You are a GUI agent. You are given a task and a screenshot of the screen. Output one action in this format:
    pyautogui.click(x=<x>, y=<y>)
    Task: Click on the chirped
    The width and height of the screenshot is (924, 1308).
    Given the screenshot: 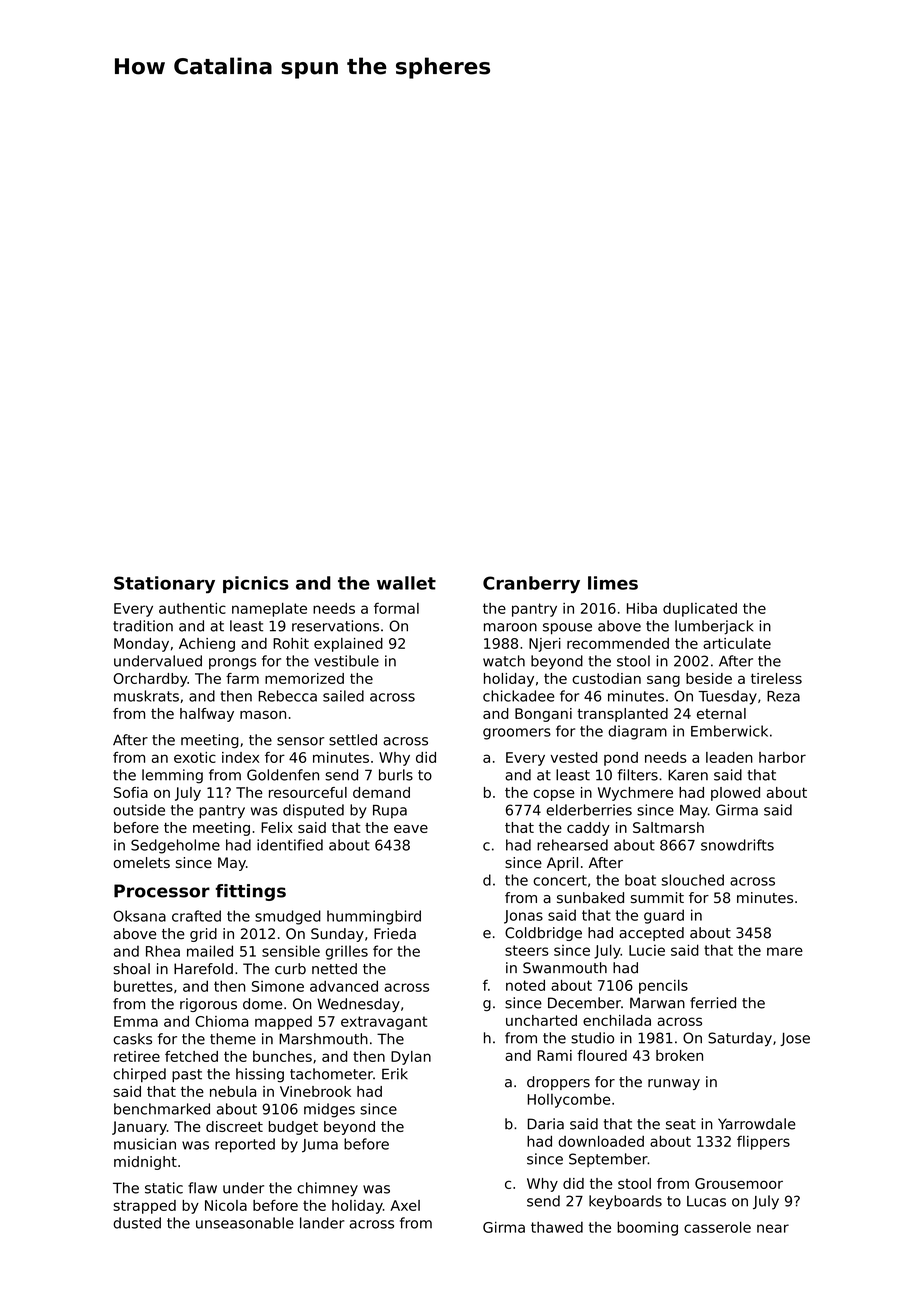 What is the action you would take?
    pyautogui.click(x=139, y=1075)
